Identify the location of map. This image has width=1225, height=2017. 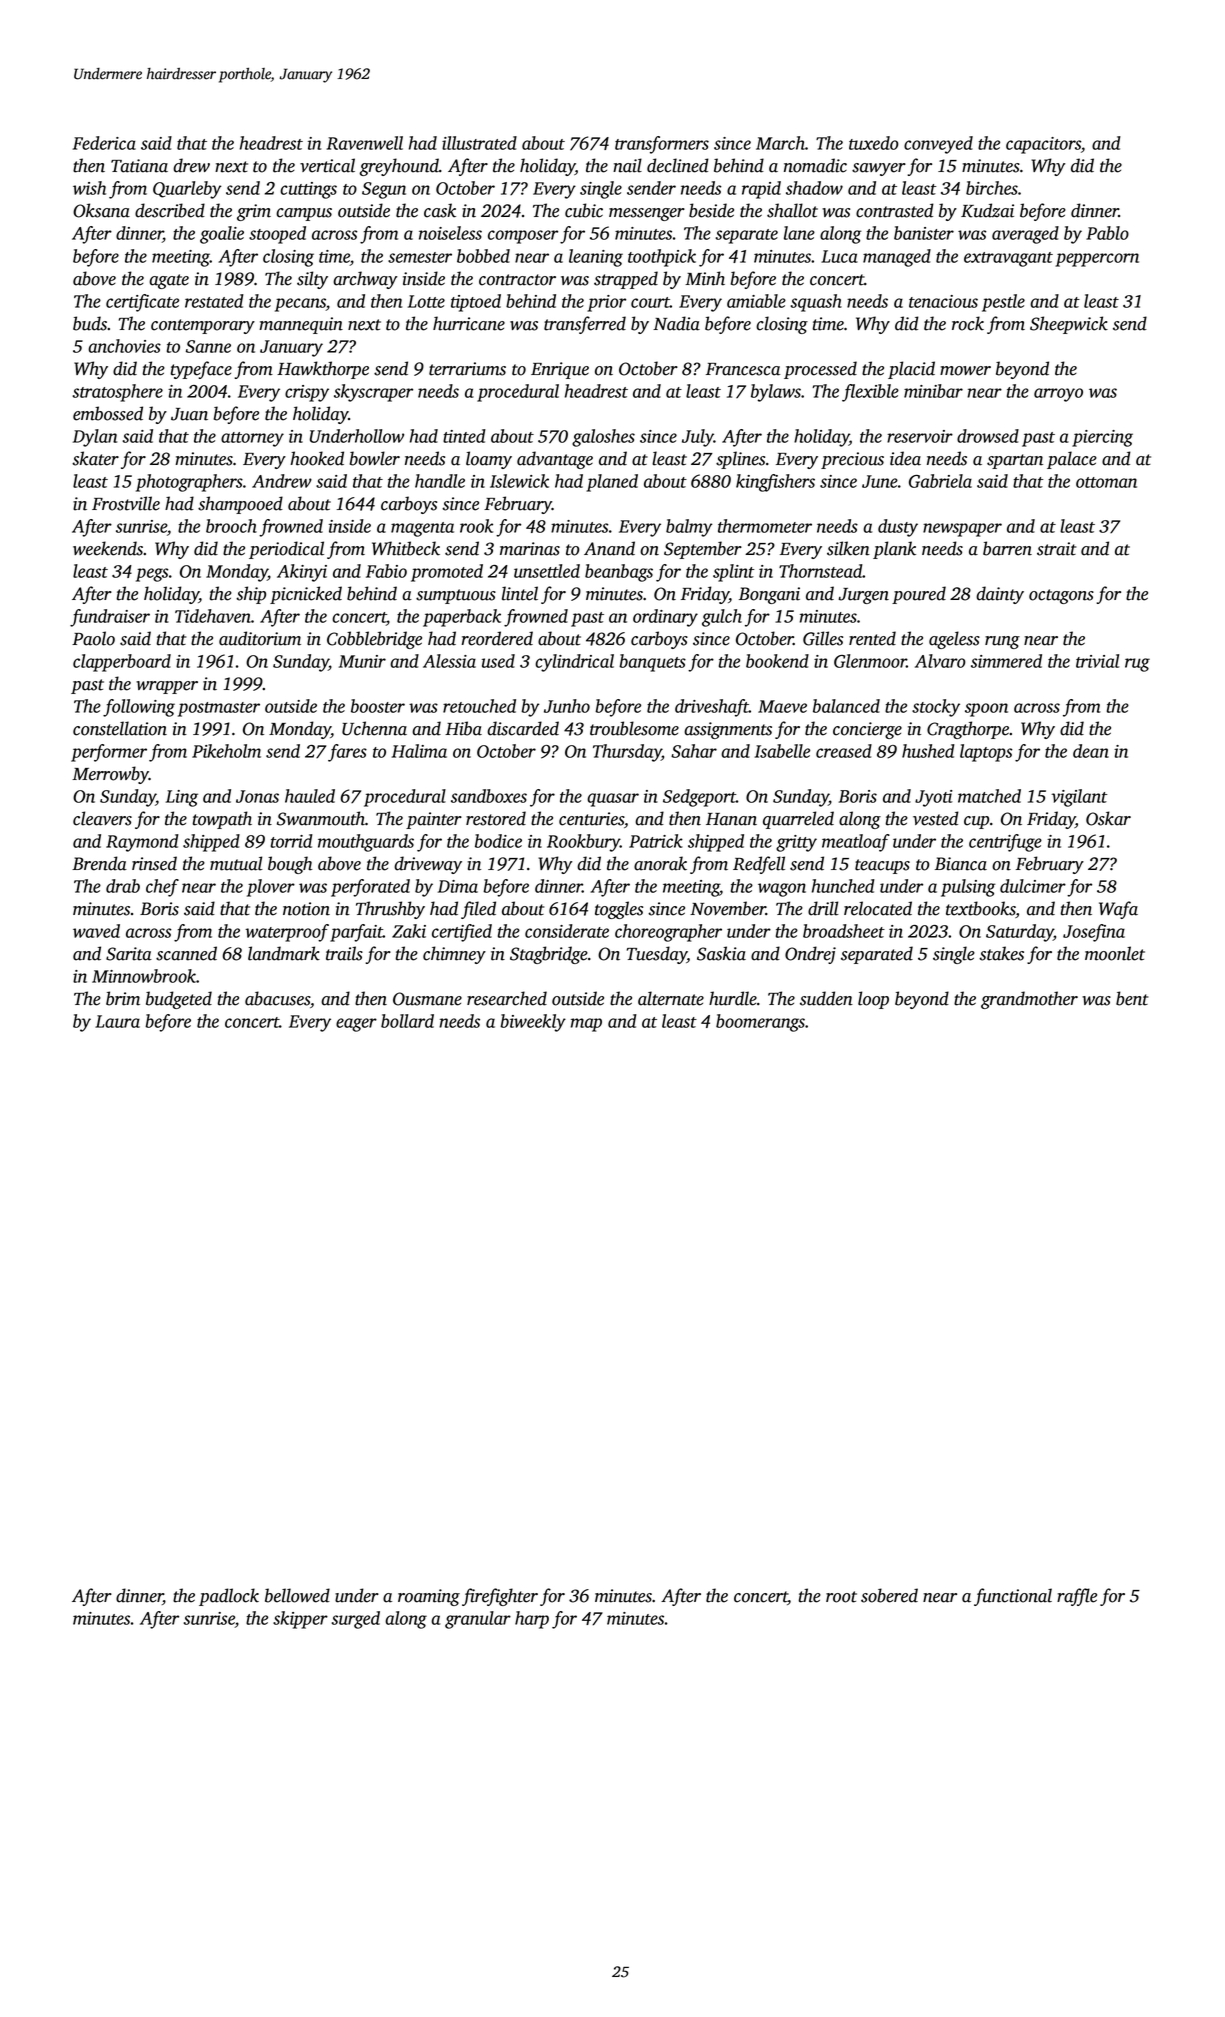
(586, 1025).
